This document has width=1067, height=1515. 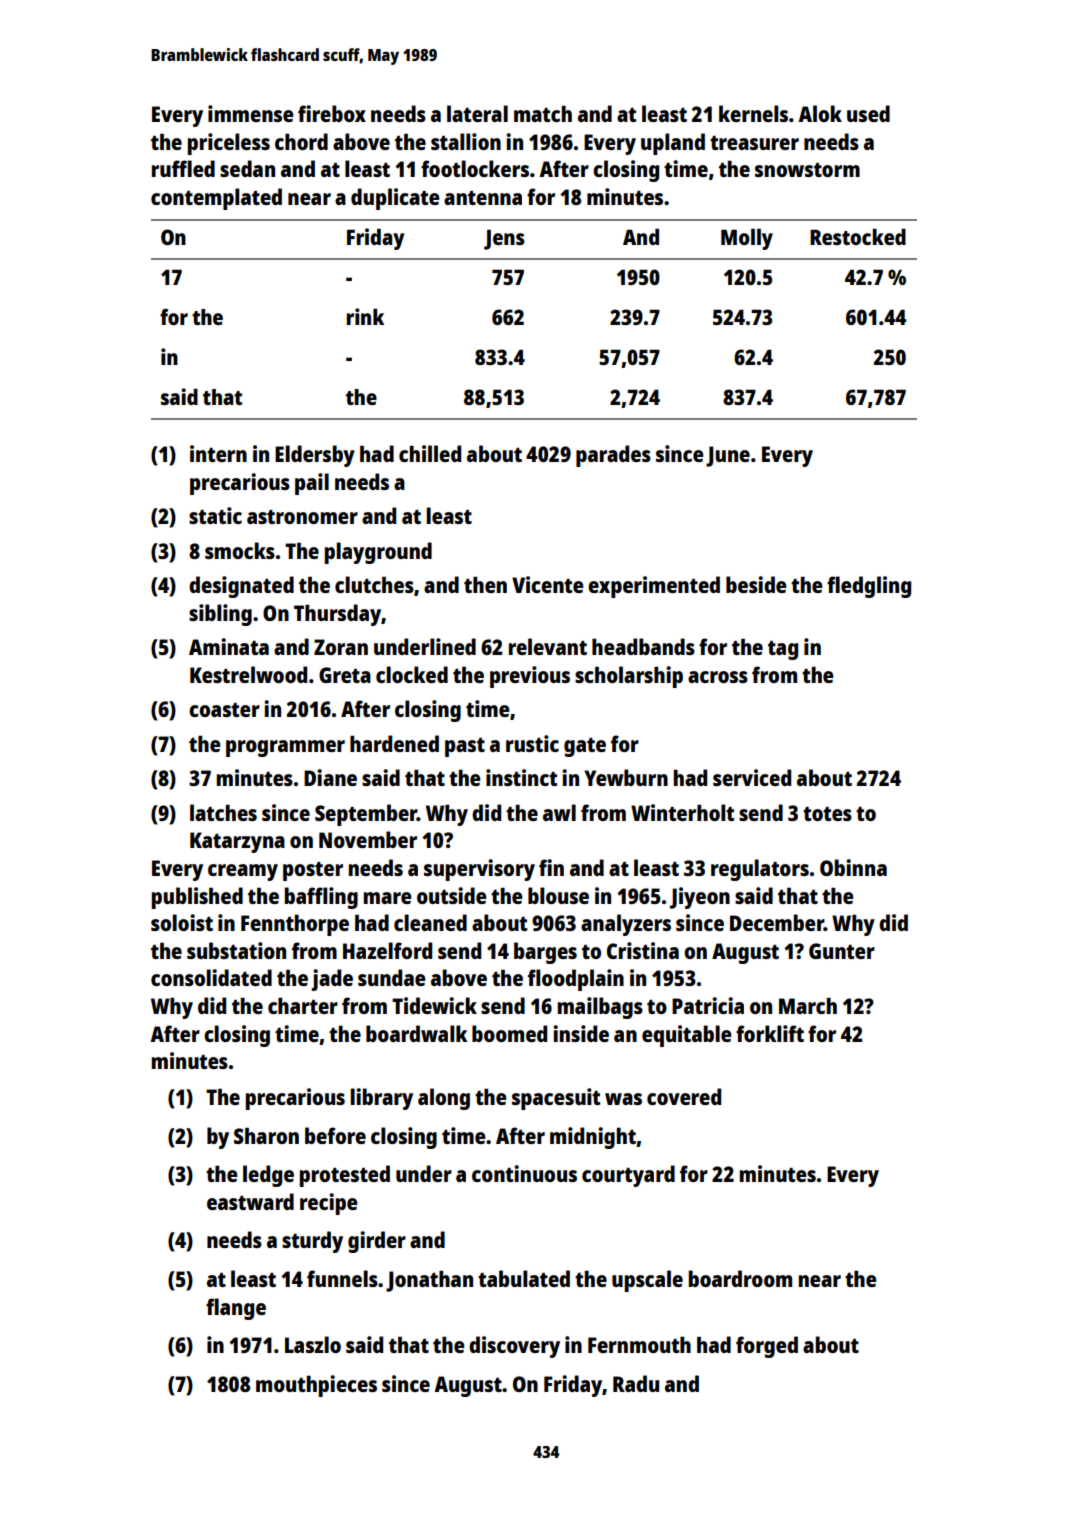 I want to click on sturdy, so click(x=312, y=1242).
